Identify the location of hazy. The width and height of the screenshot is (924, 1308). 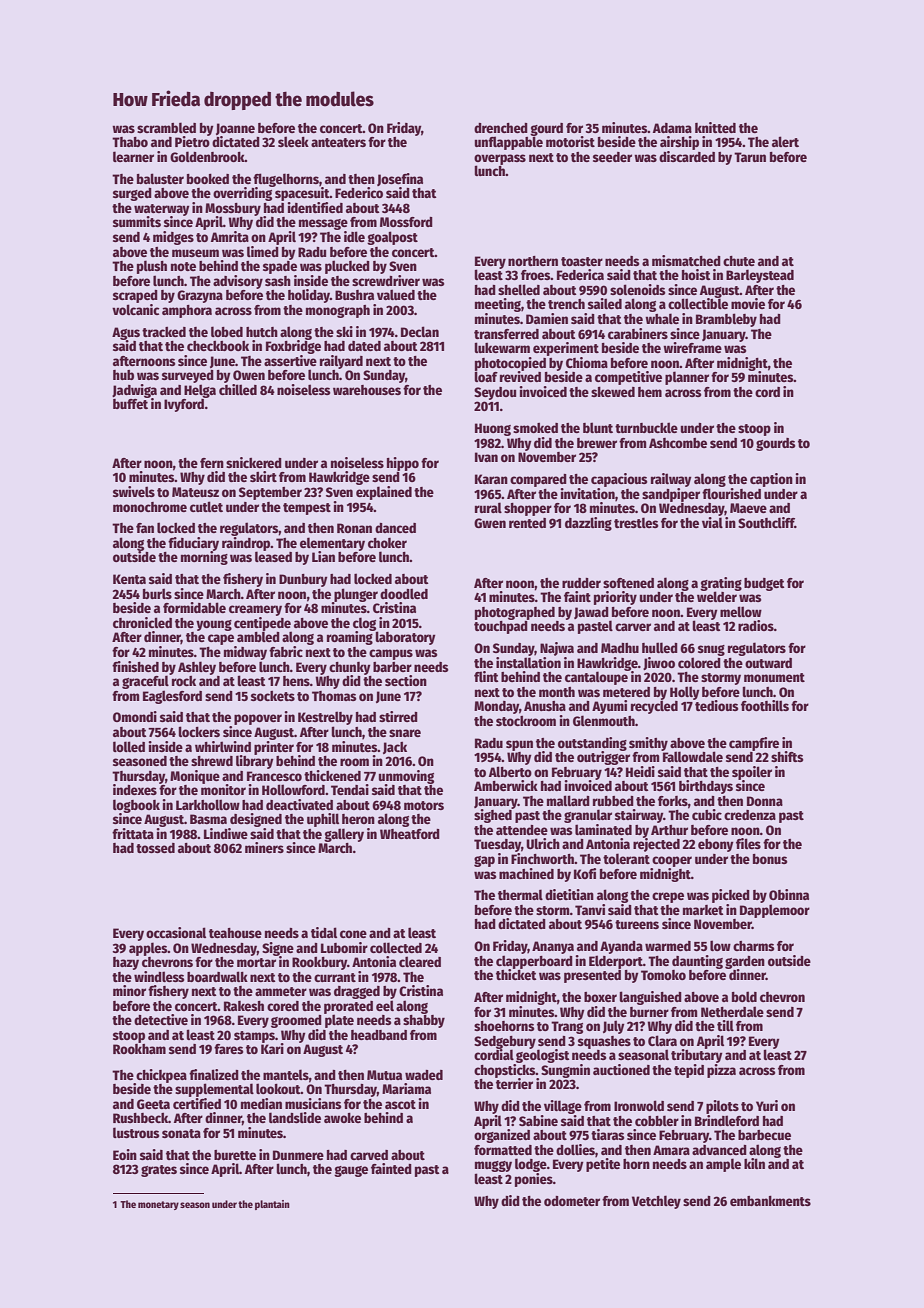
(126, 963).
